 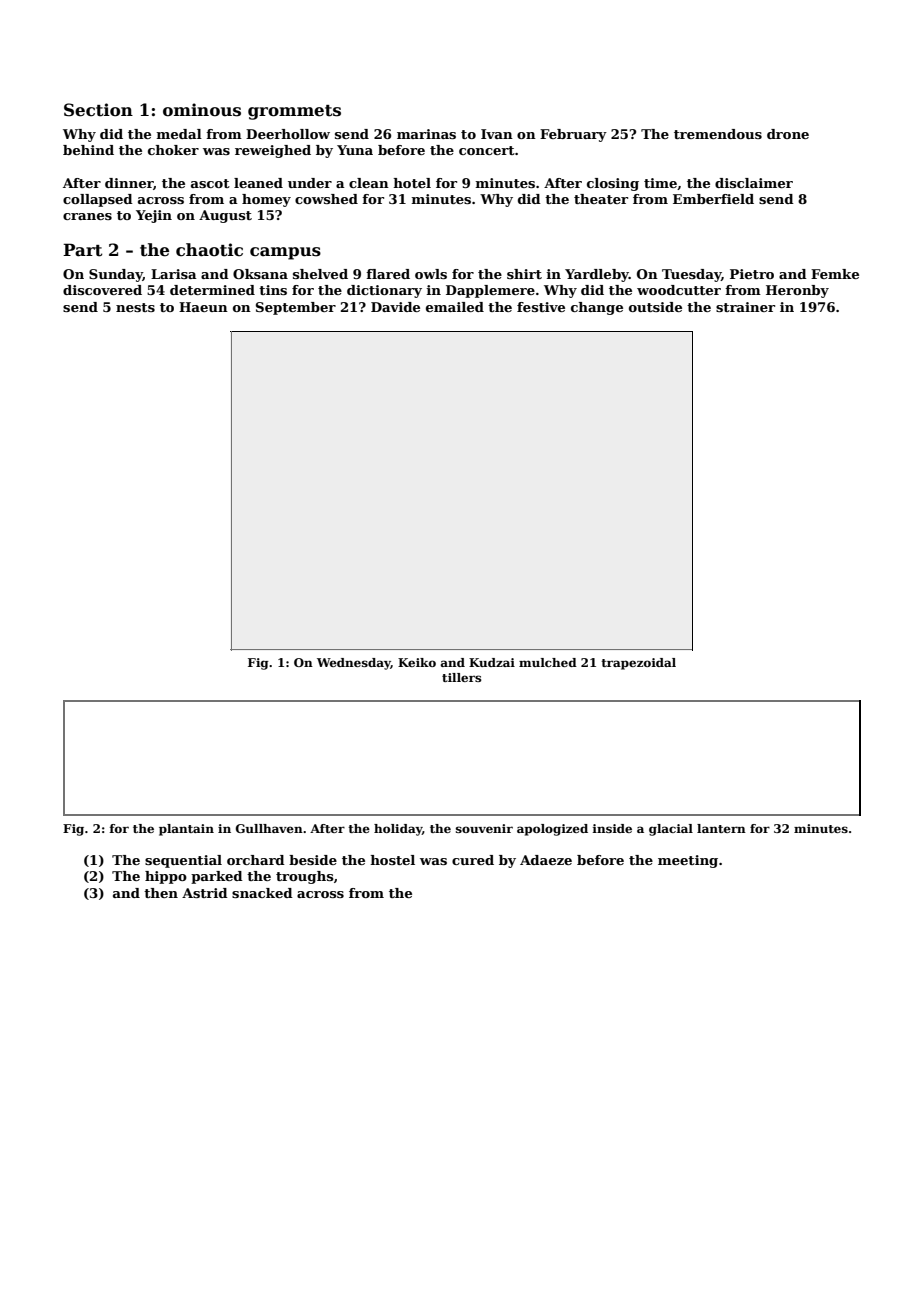 I want to click on meeting, so click(x=688, y=861).
